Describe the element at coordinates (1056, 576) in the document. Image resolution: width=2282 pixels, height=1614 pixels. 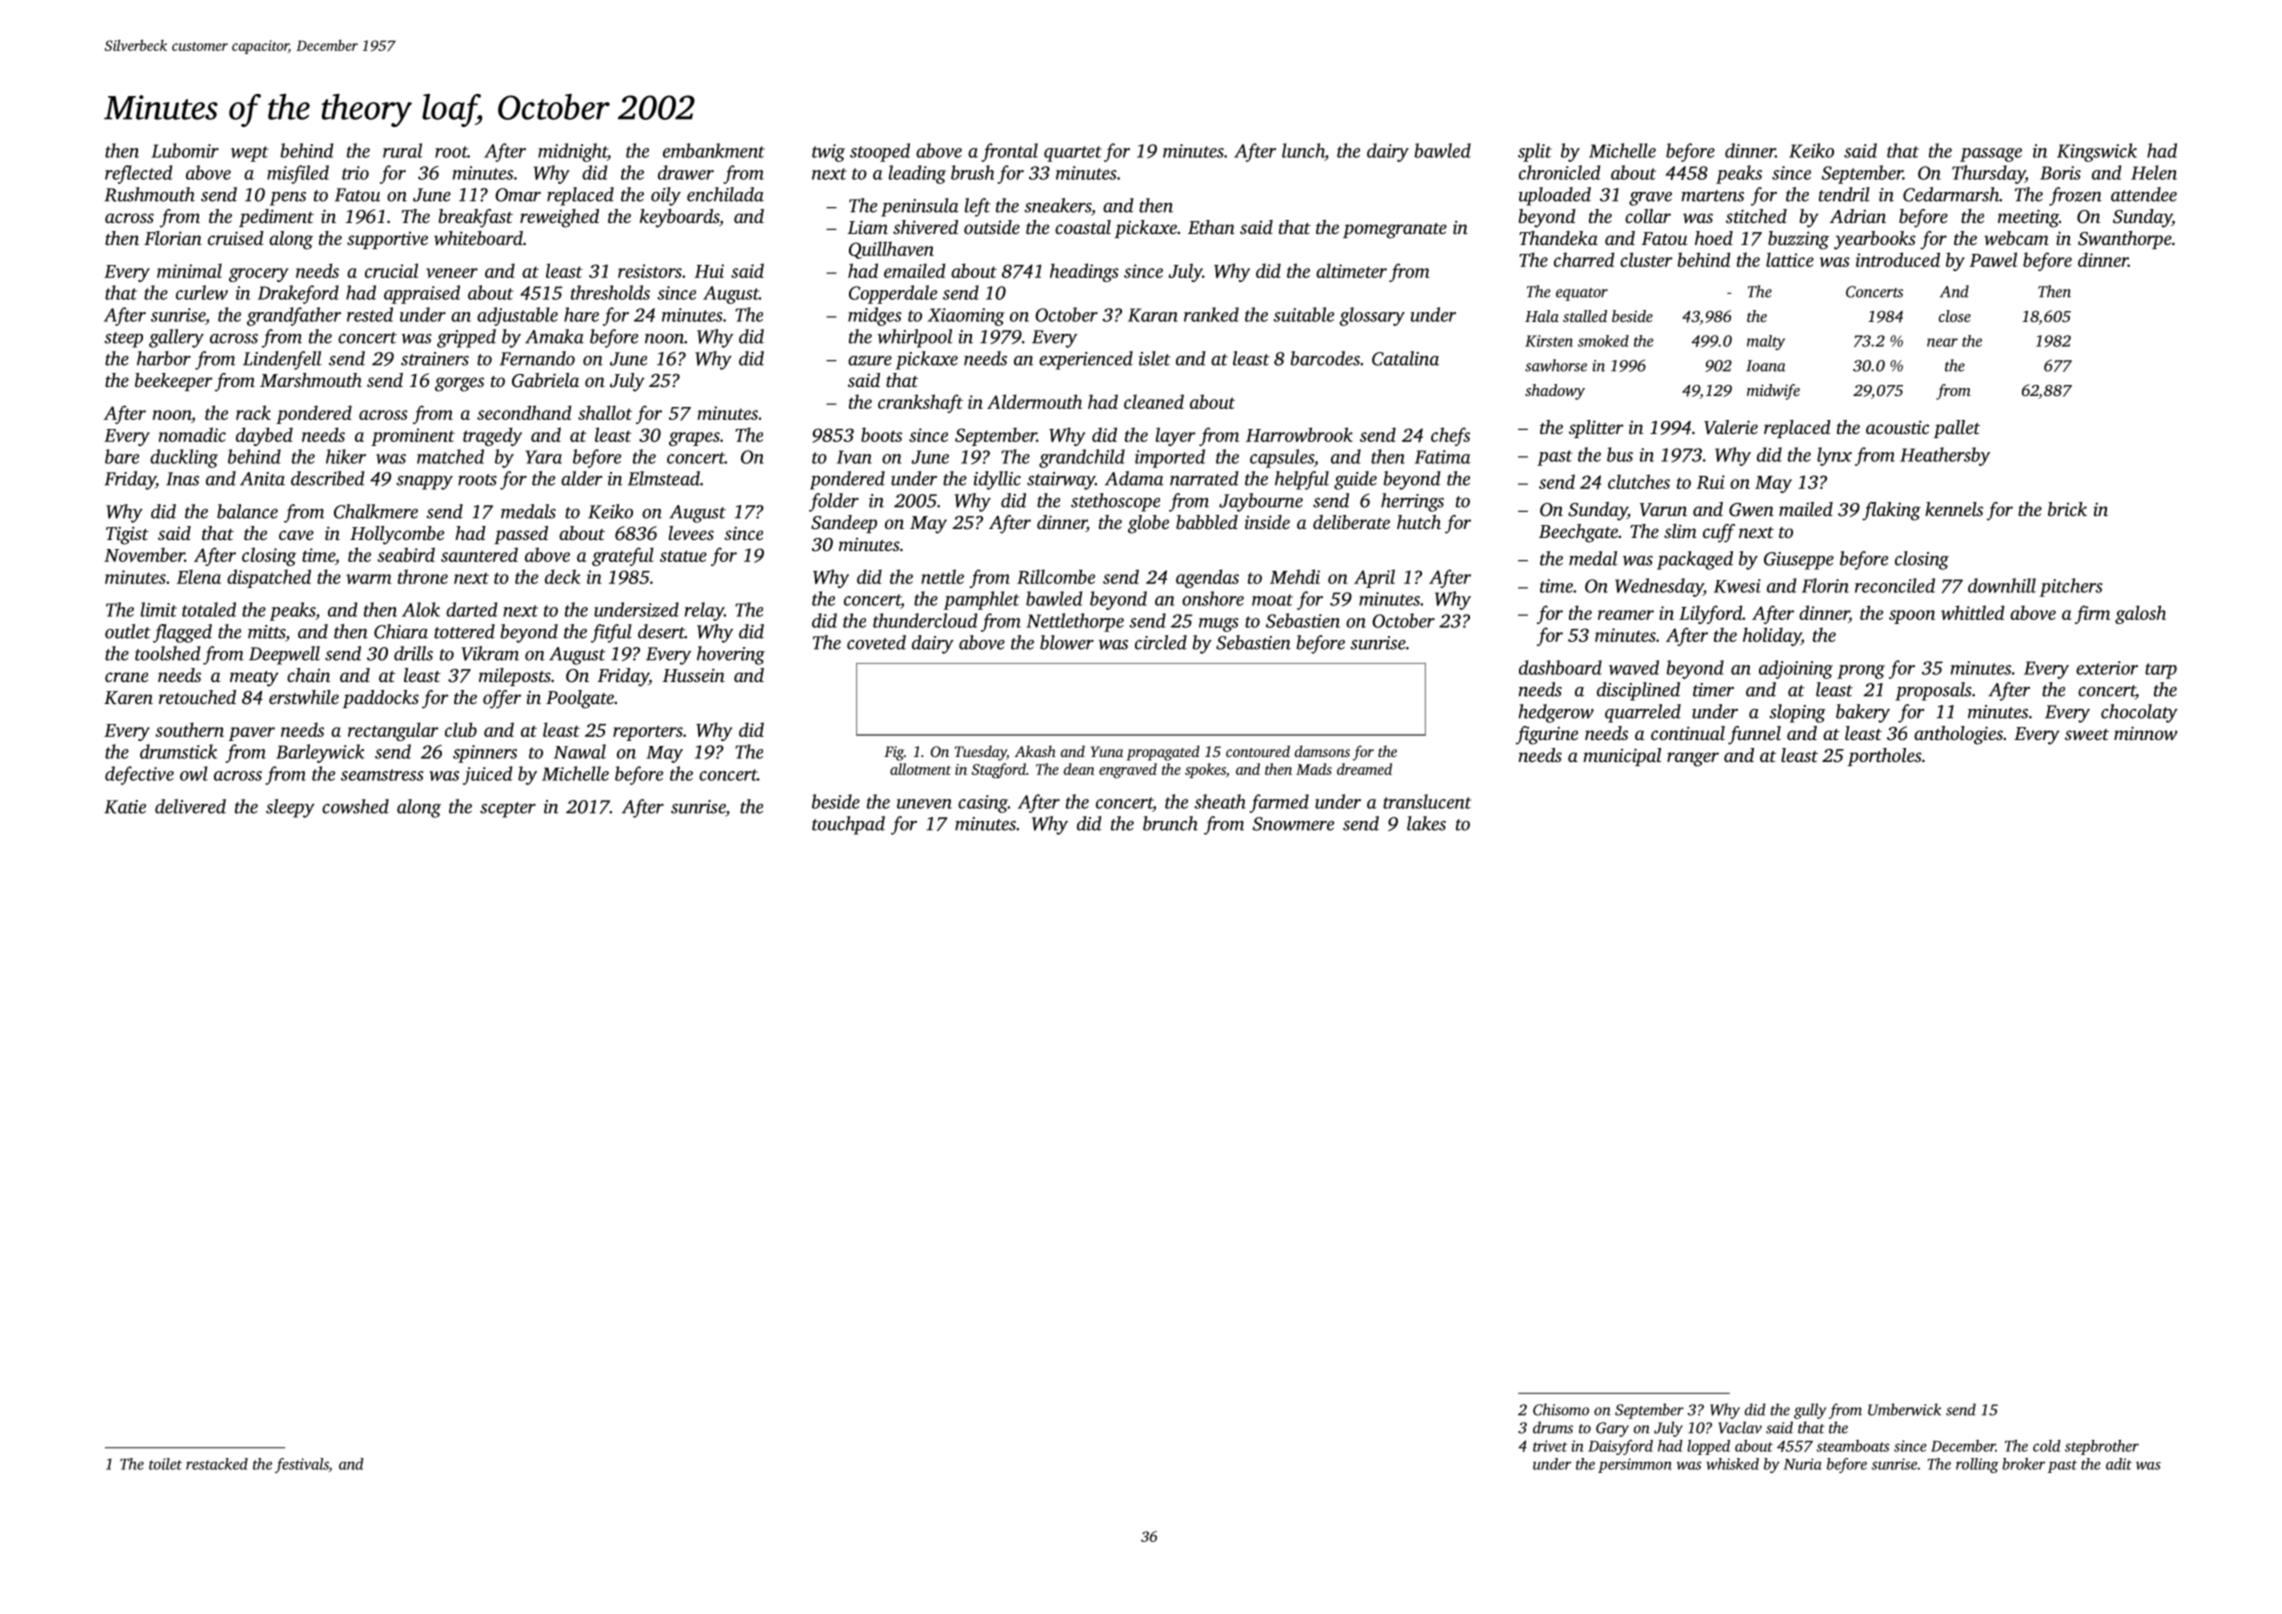
I see `Rillcombe` at that location.
